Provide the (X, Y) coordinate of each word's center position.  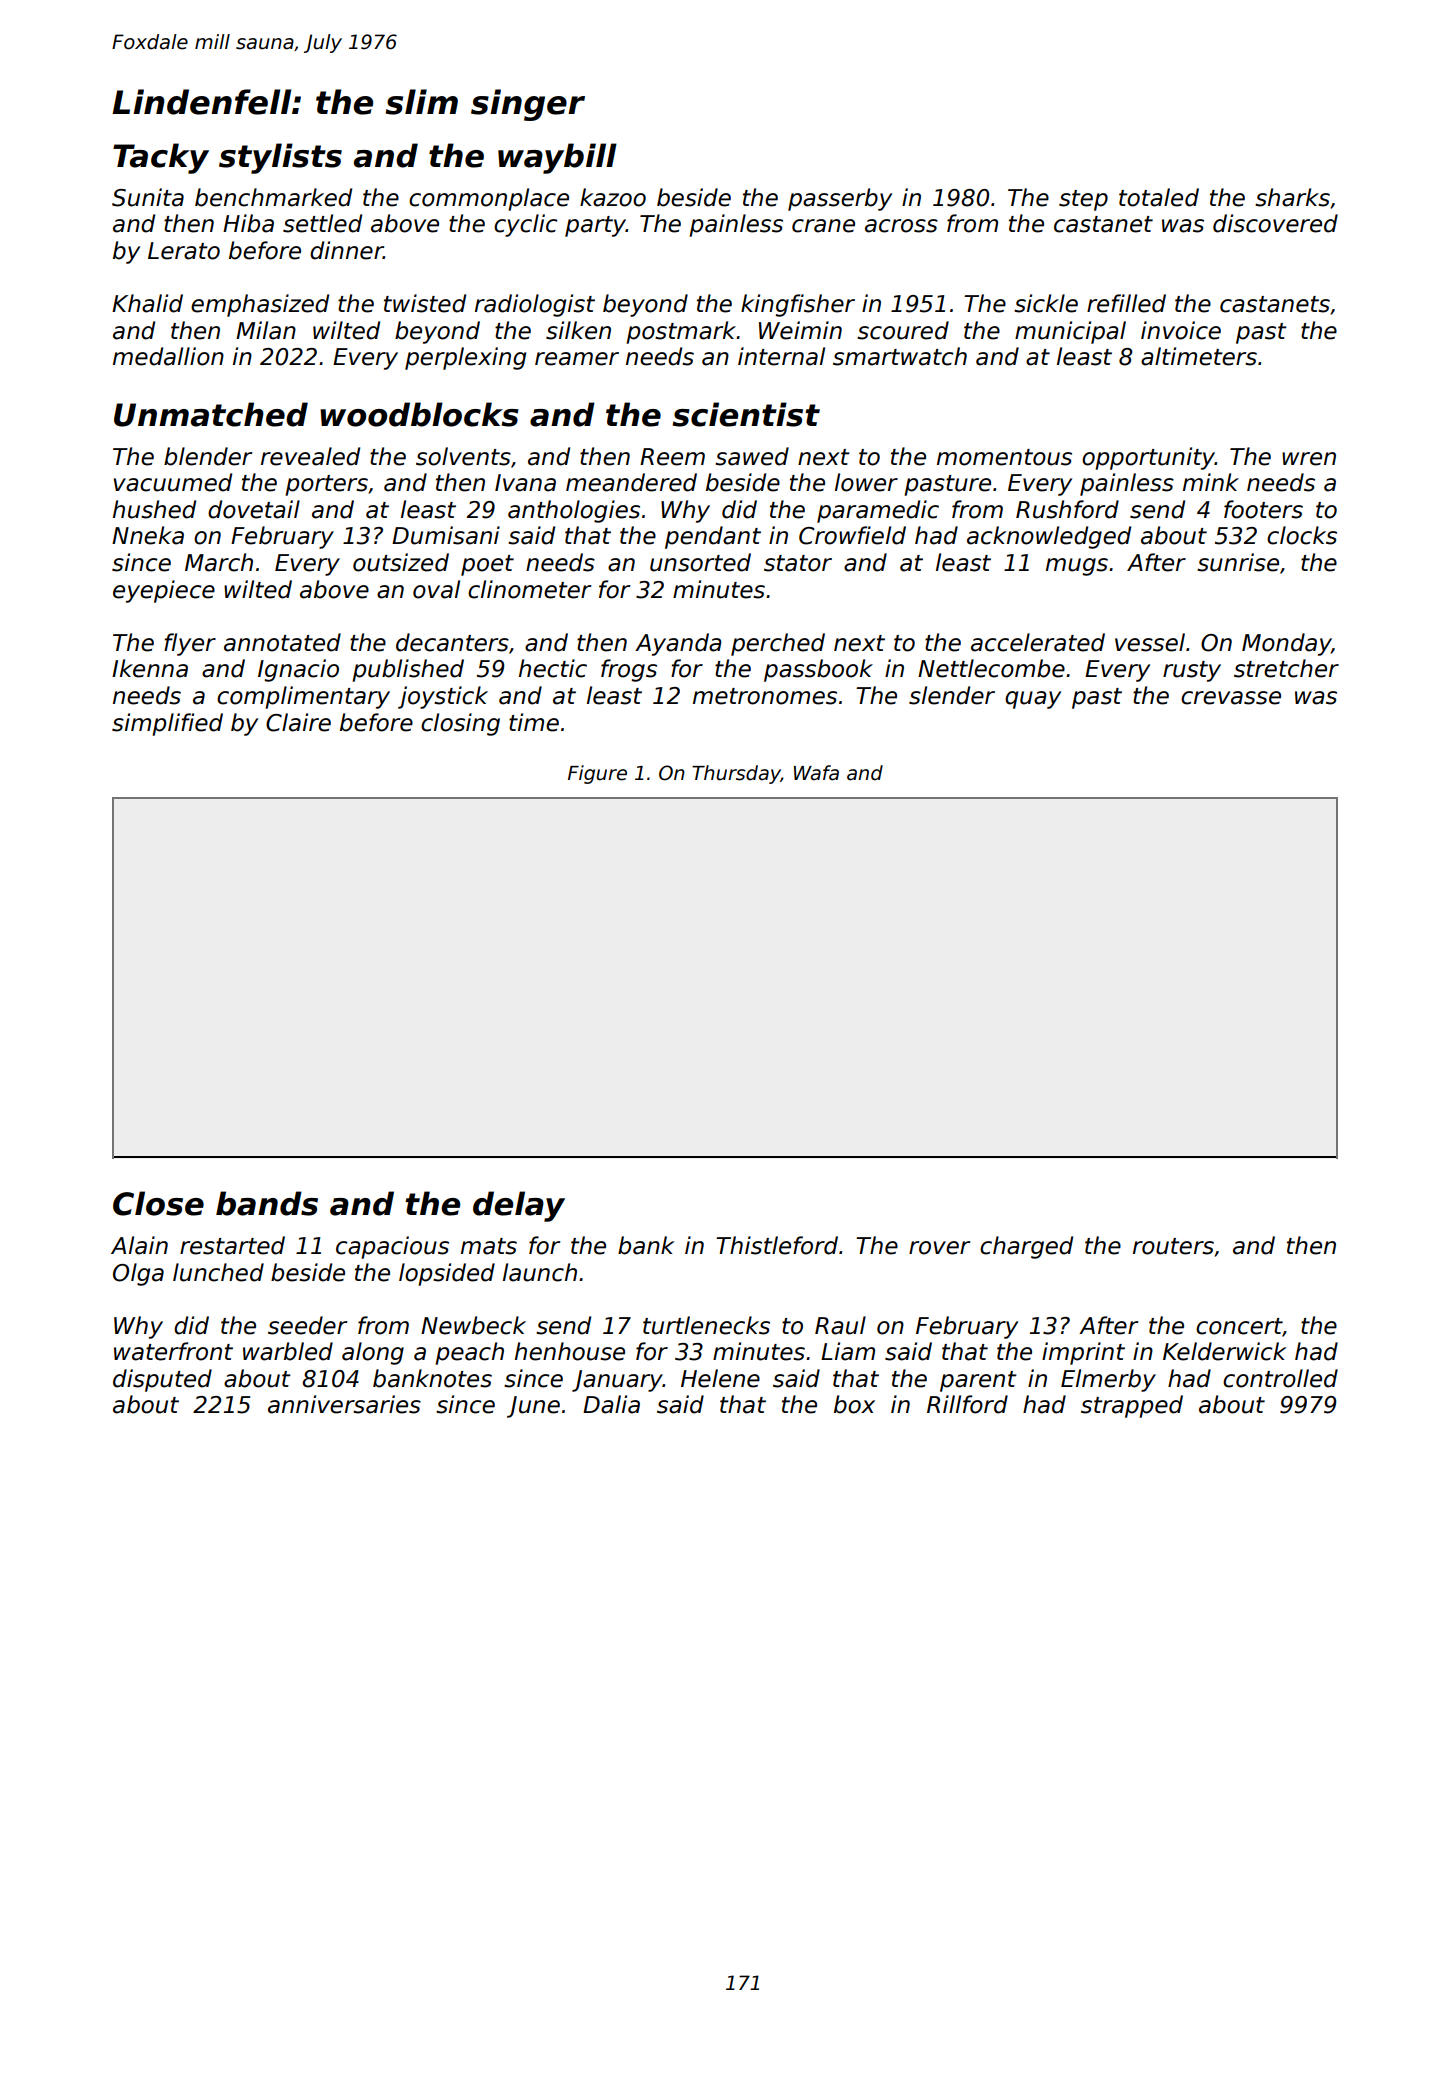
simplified (167, 724)
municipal (1070, 332)
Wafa (816, 773)
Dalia (611, 1404)
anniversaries (344, 1404)
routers (1173, 1246)
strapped (1132, 1406)
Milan (266, 330)
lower (866, 482)
